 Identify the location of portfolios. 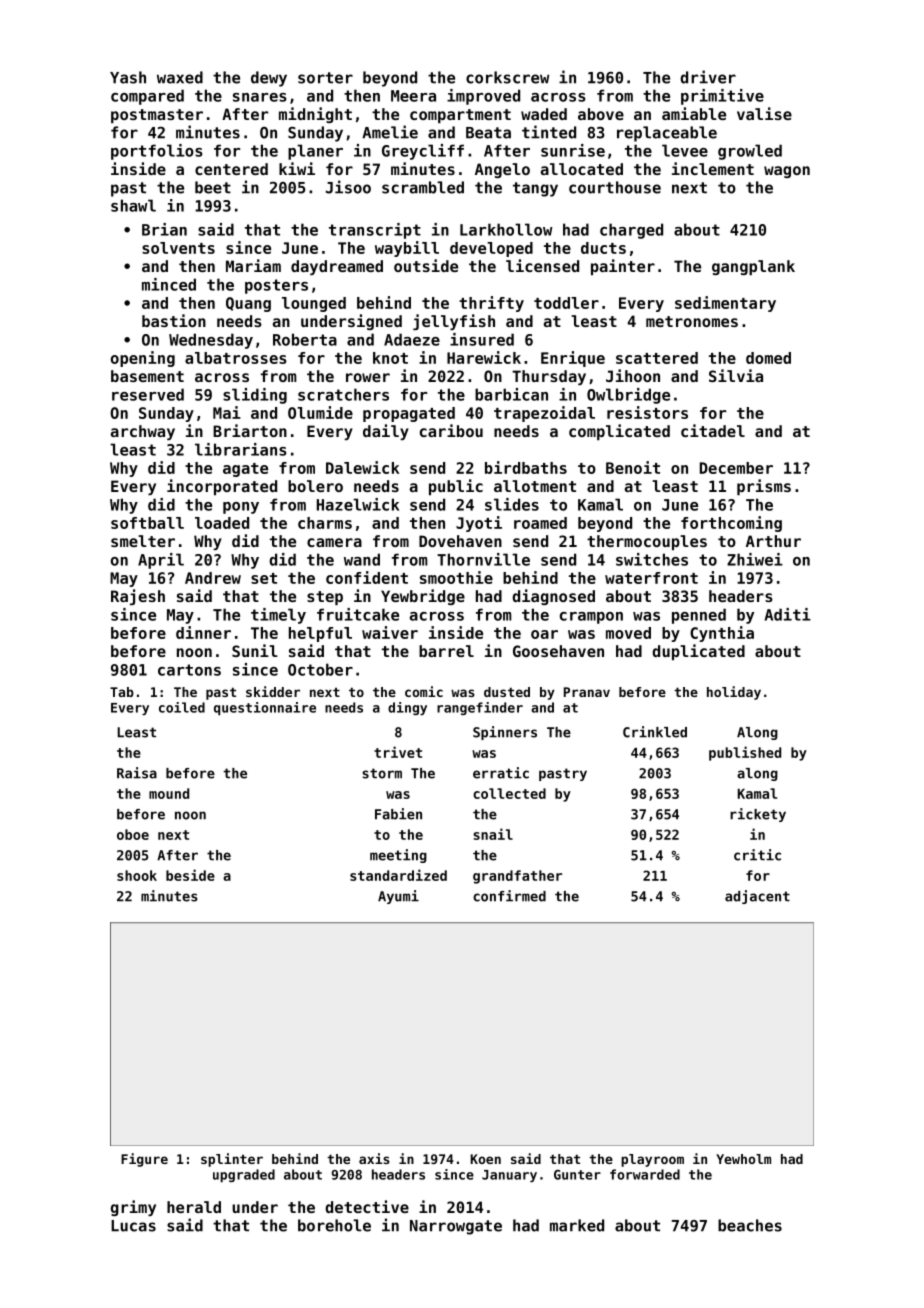
(156, 152).
